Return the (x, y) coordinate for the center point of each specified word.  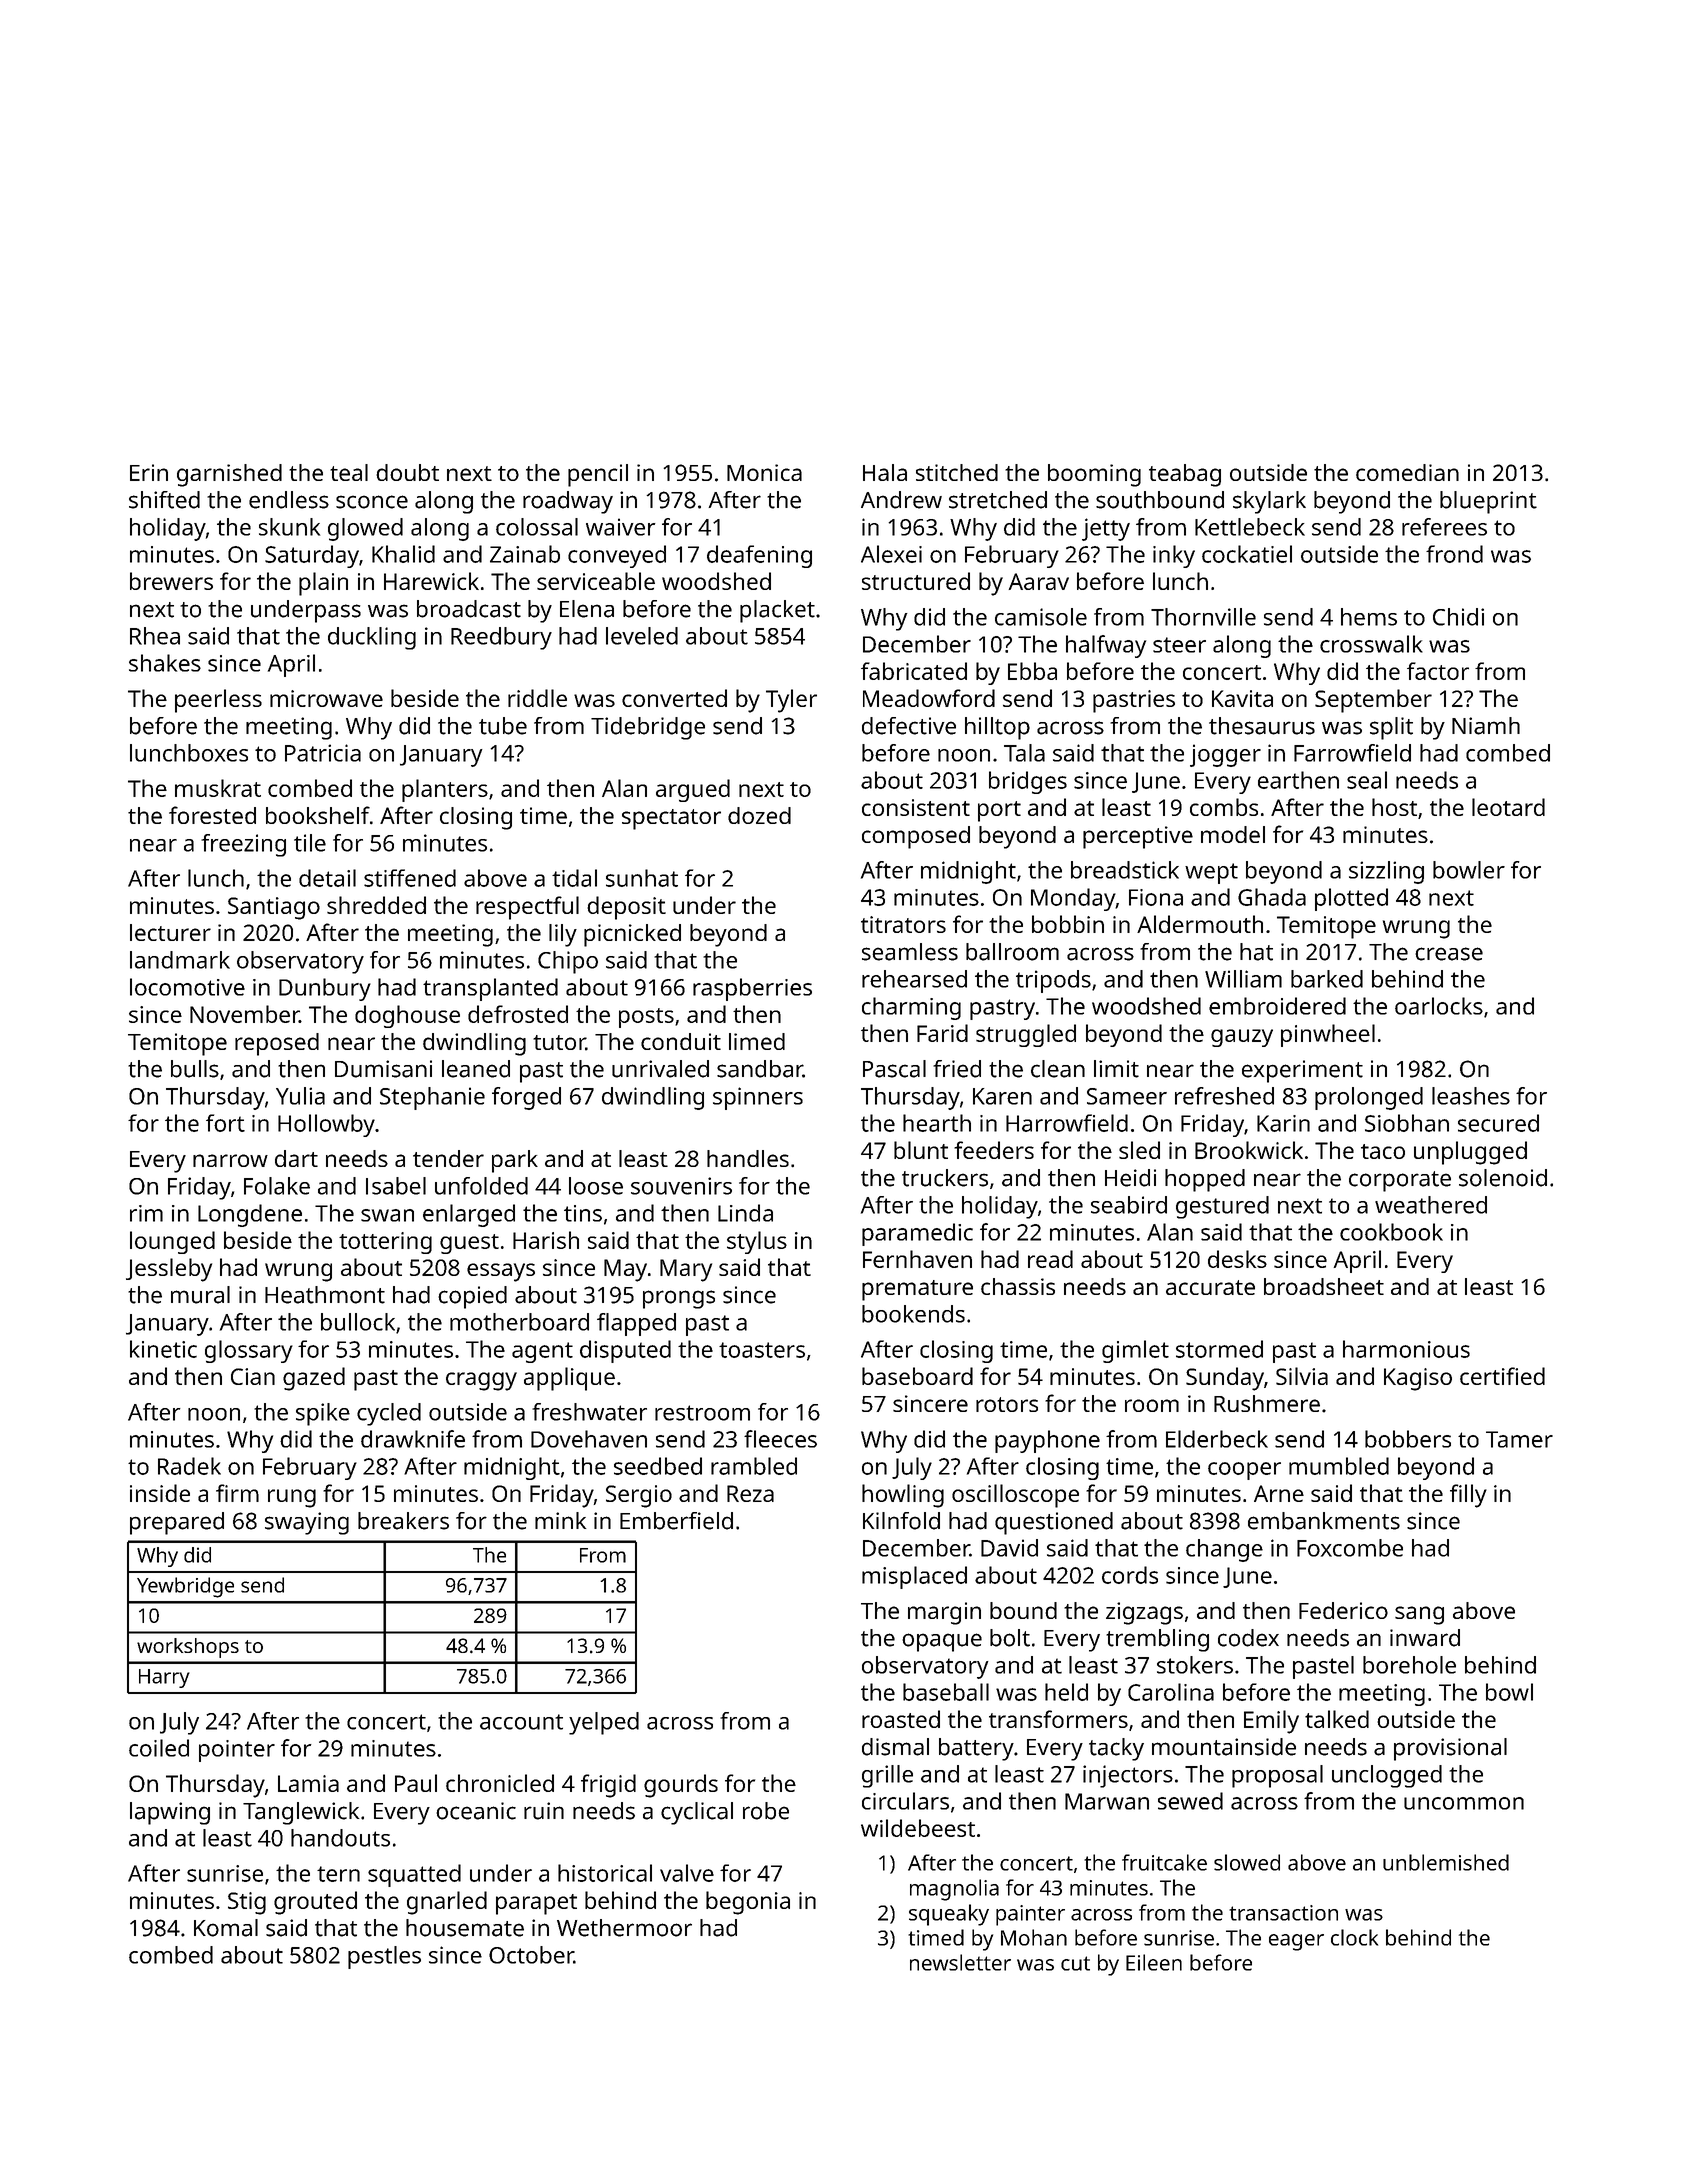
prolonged (1369, 1098)
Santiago (274, 908)
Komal (226, 1928)
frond (1454, 554)
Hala (885, 472)
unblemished (1446, 1862)
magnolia (954, 1890)
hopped (1205, 1180)
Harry (164, 1678)
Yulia (300, 1096)
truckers (945, 1178)
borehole (1409, 1665)
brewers (171, 581)
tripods (1053, 981)
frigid (608, 1786)
